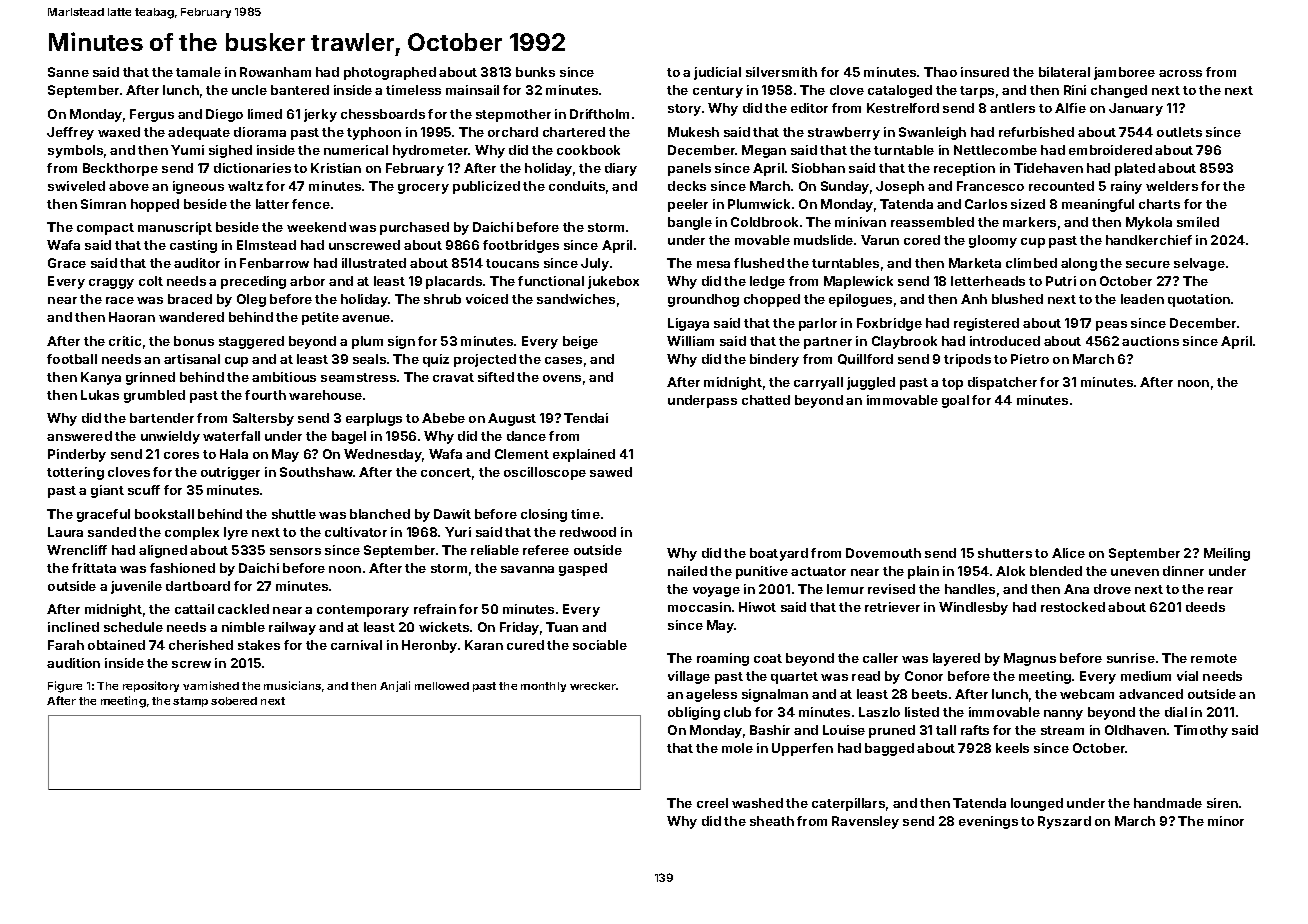 This screenshot has height=924, width=1308. Describe the element at coordinates (757, 607) in the screenshot. I see `Hiwot` at that location.
